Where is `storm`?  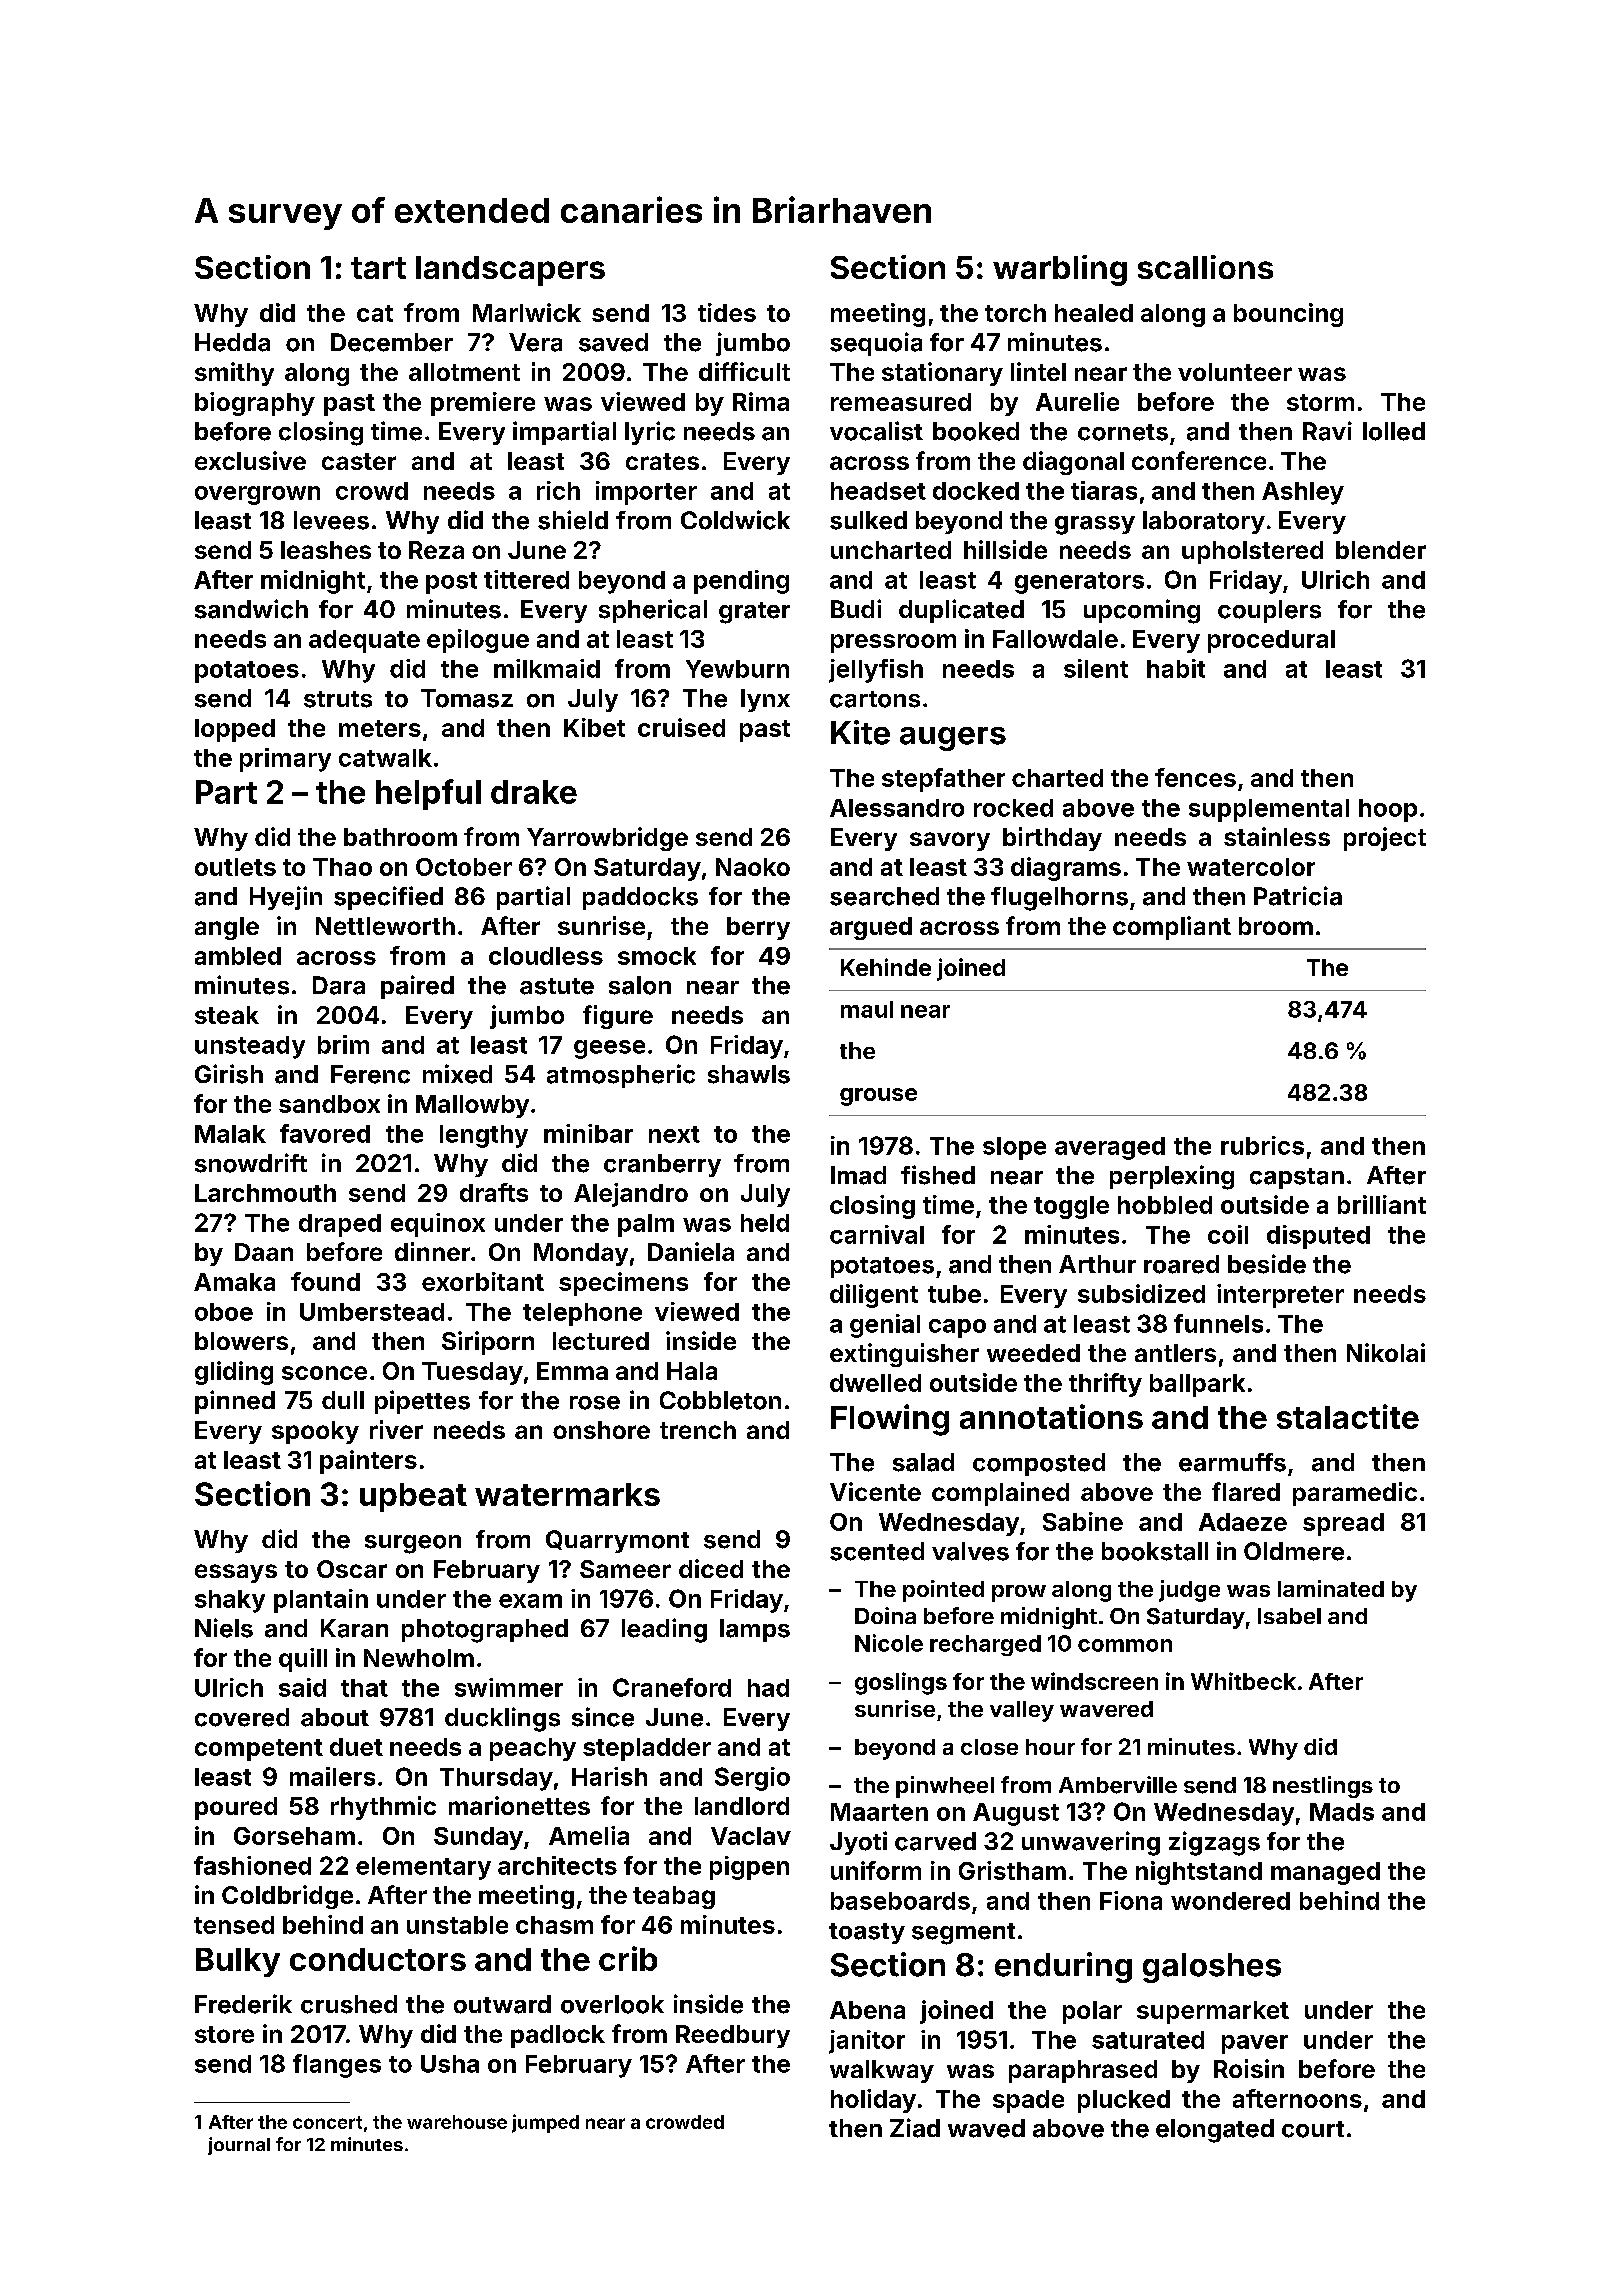 storm is located at coordinates (1320, 402).
